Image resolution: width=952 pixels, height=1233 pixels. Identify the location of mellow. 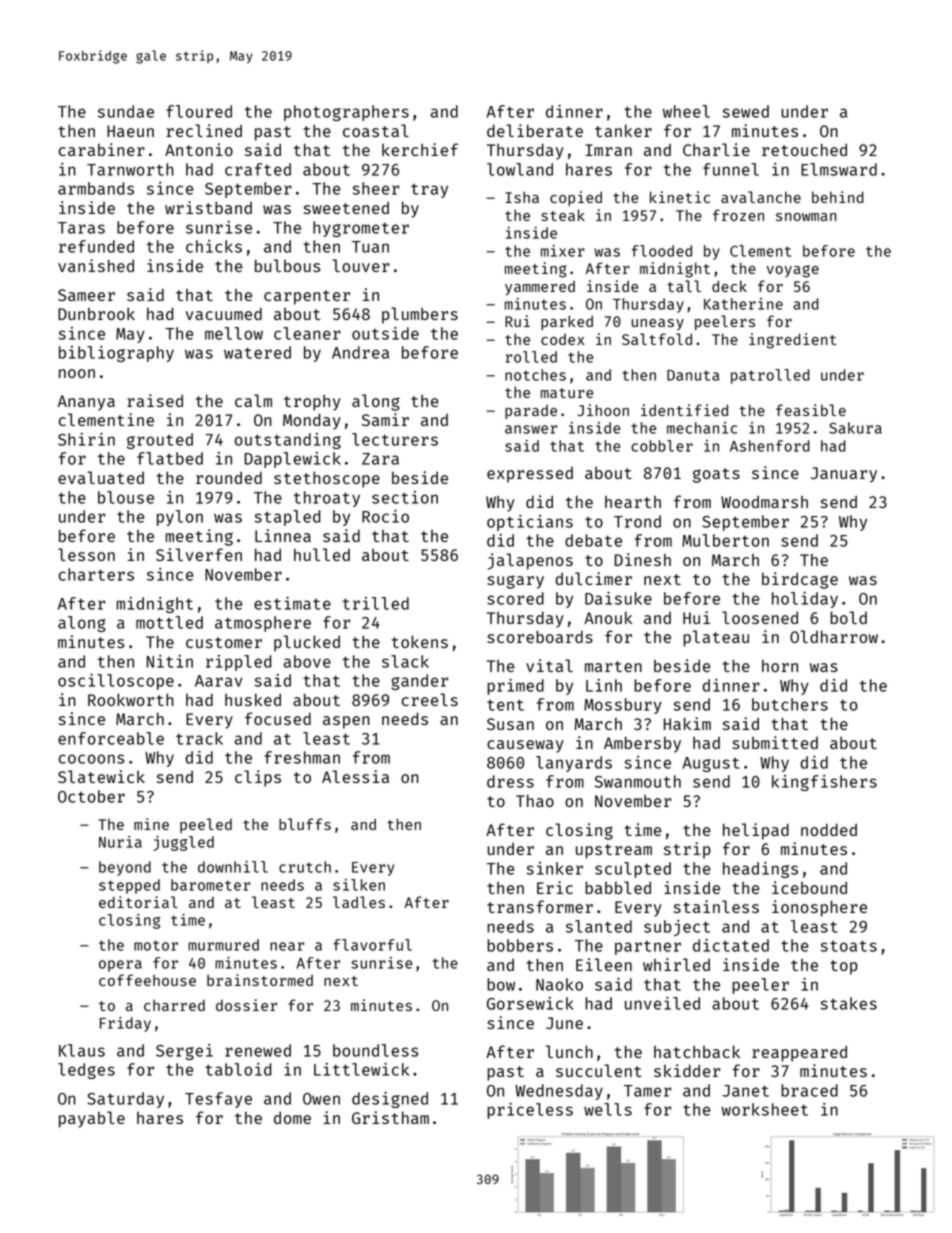
(234, 333).
